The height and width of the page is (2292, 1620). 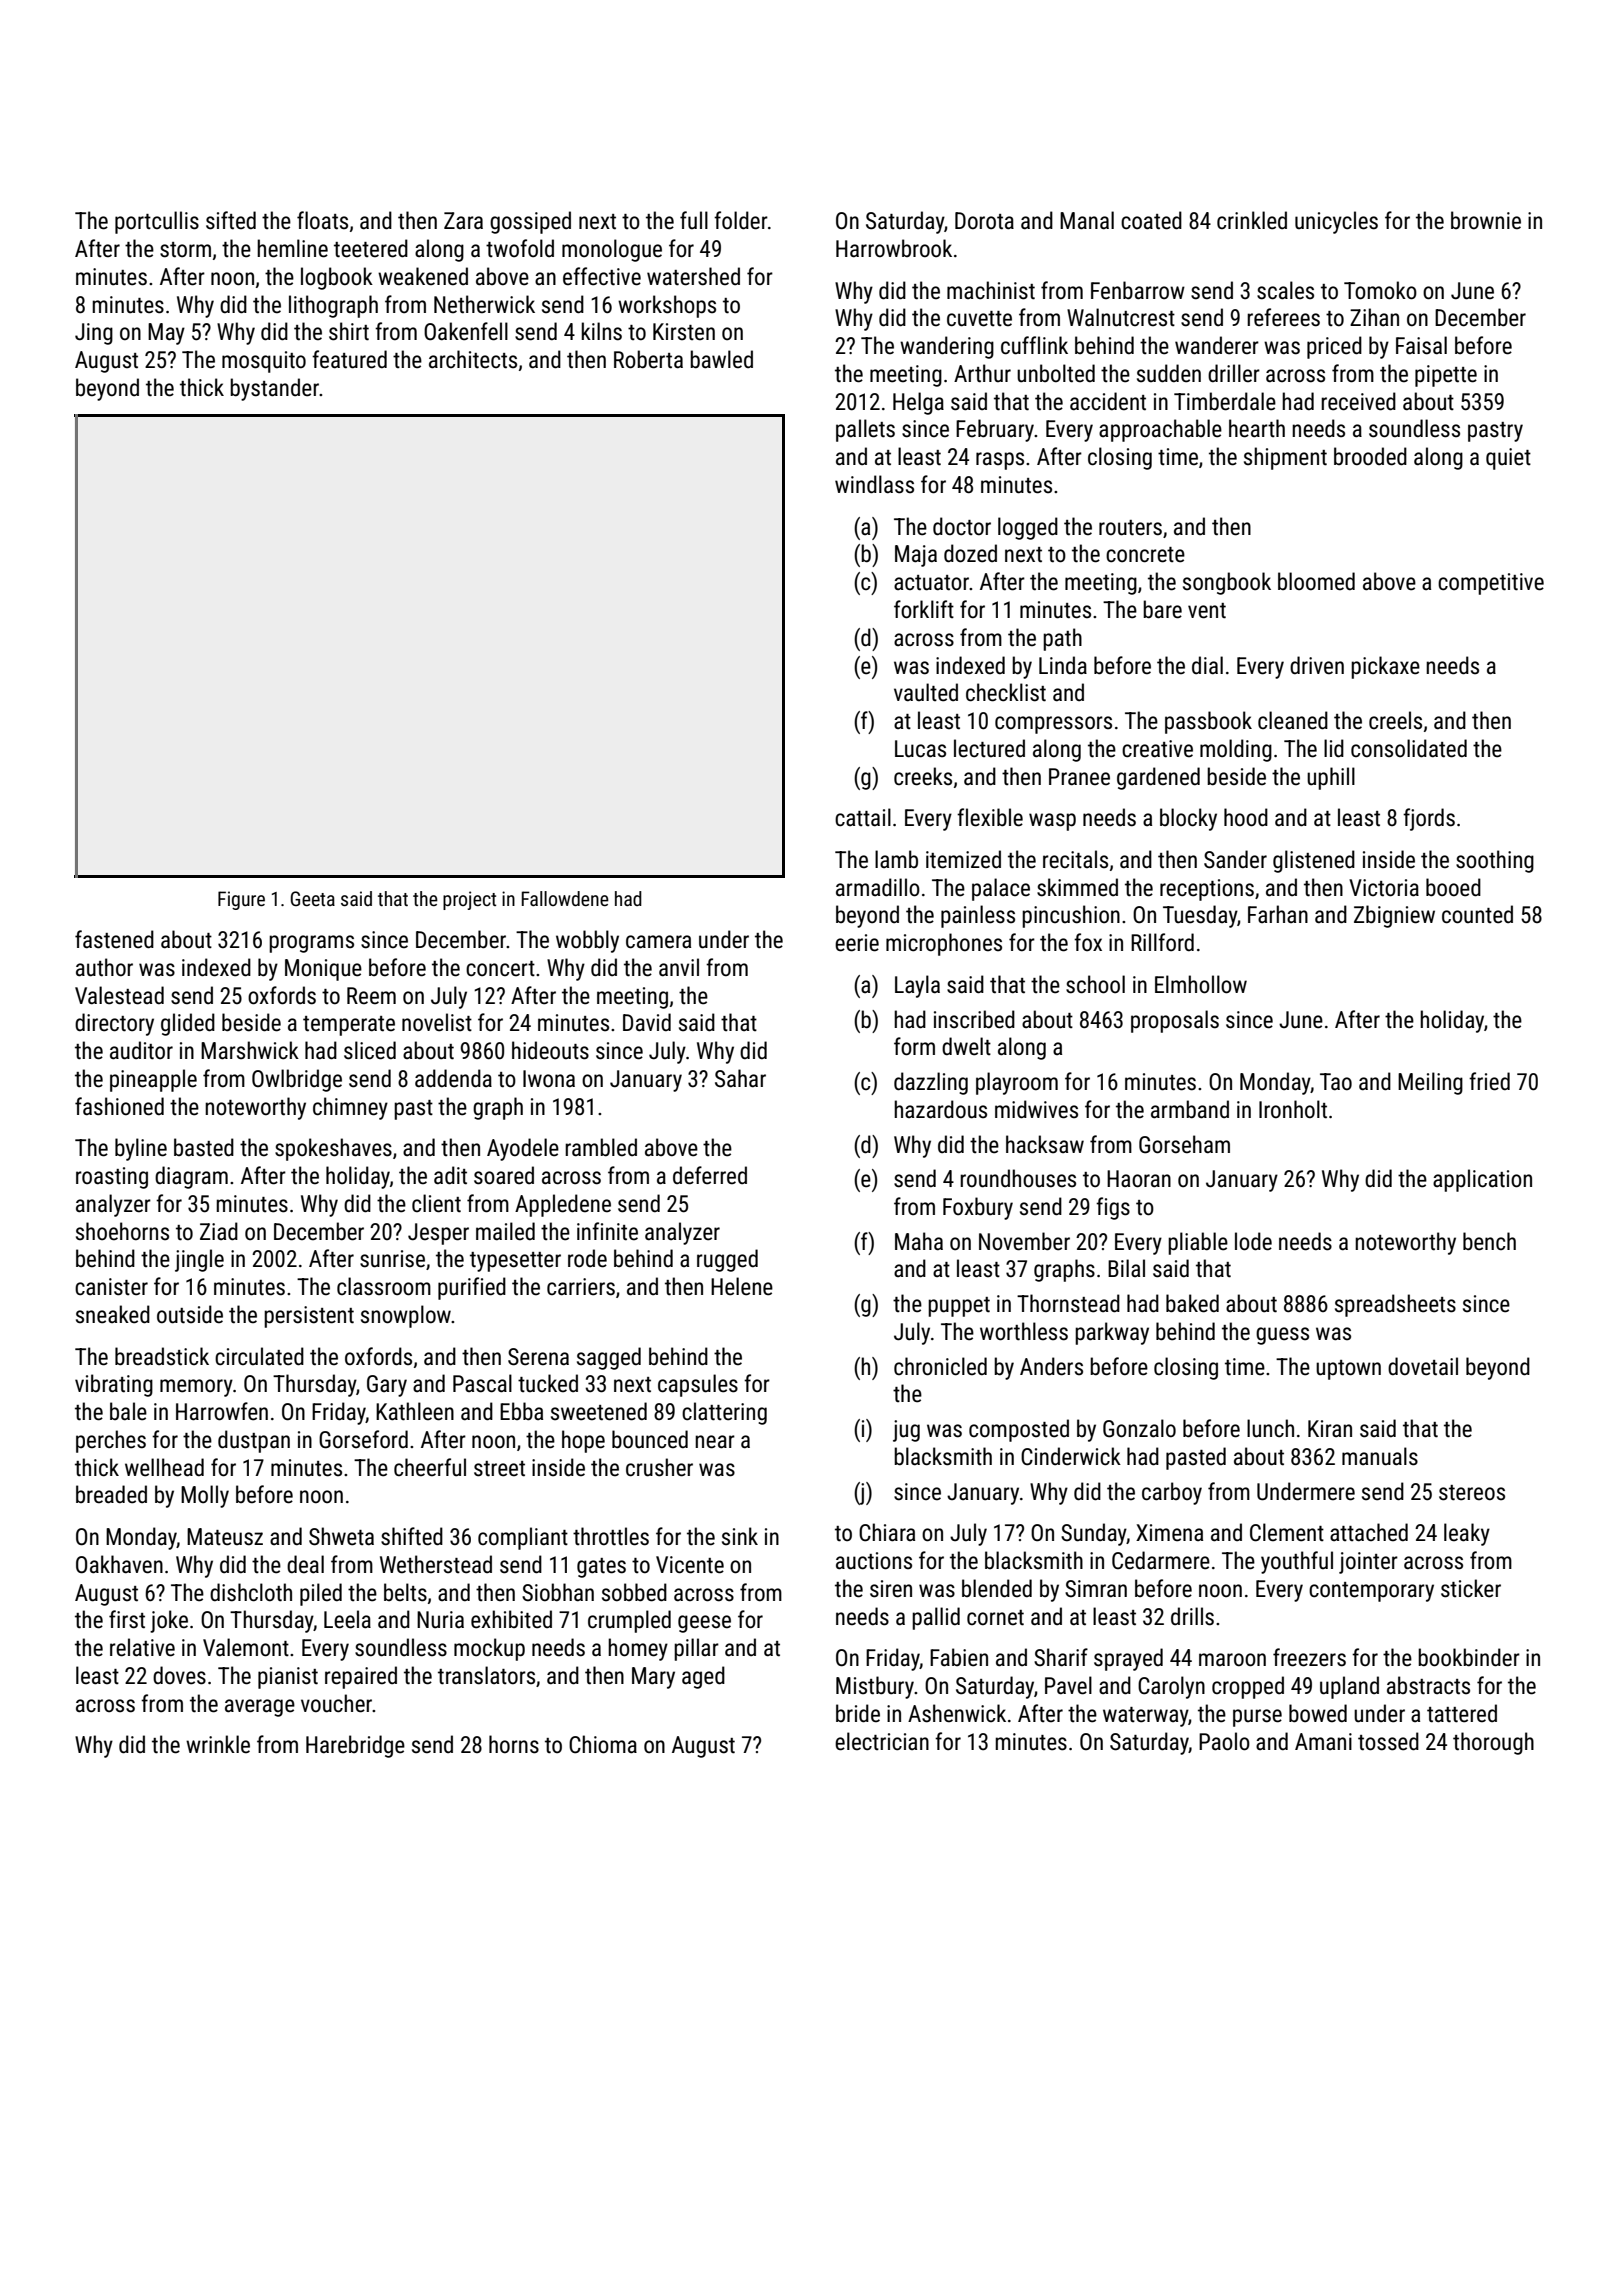 I want to click on roasting, so click(x=112, y=1178).
